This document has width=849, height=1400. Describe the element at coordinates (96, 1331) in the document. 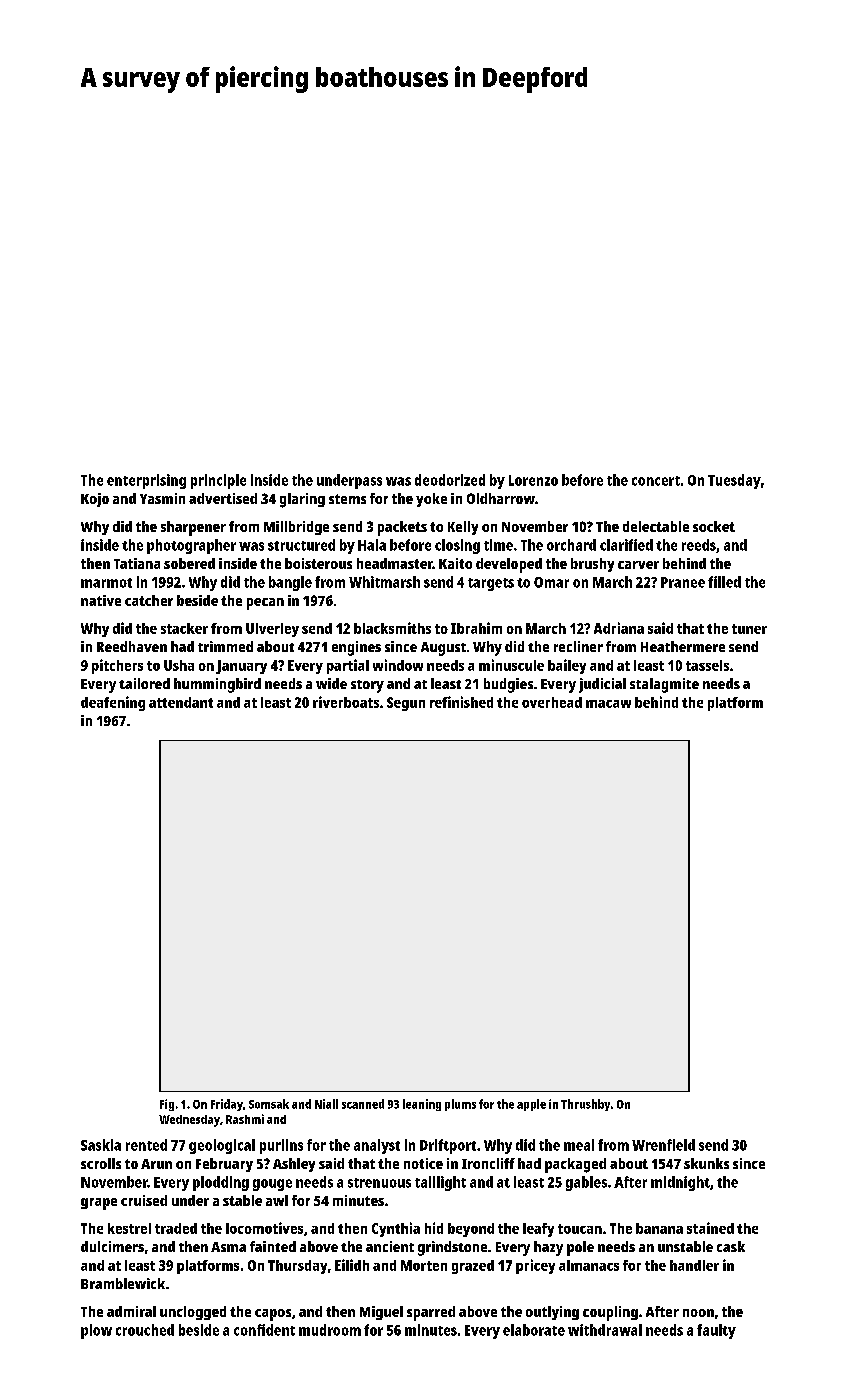

I see `plow` at that location.
